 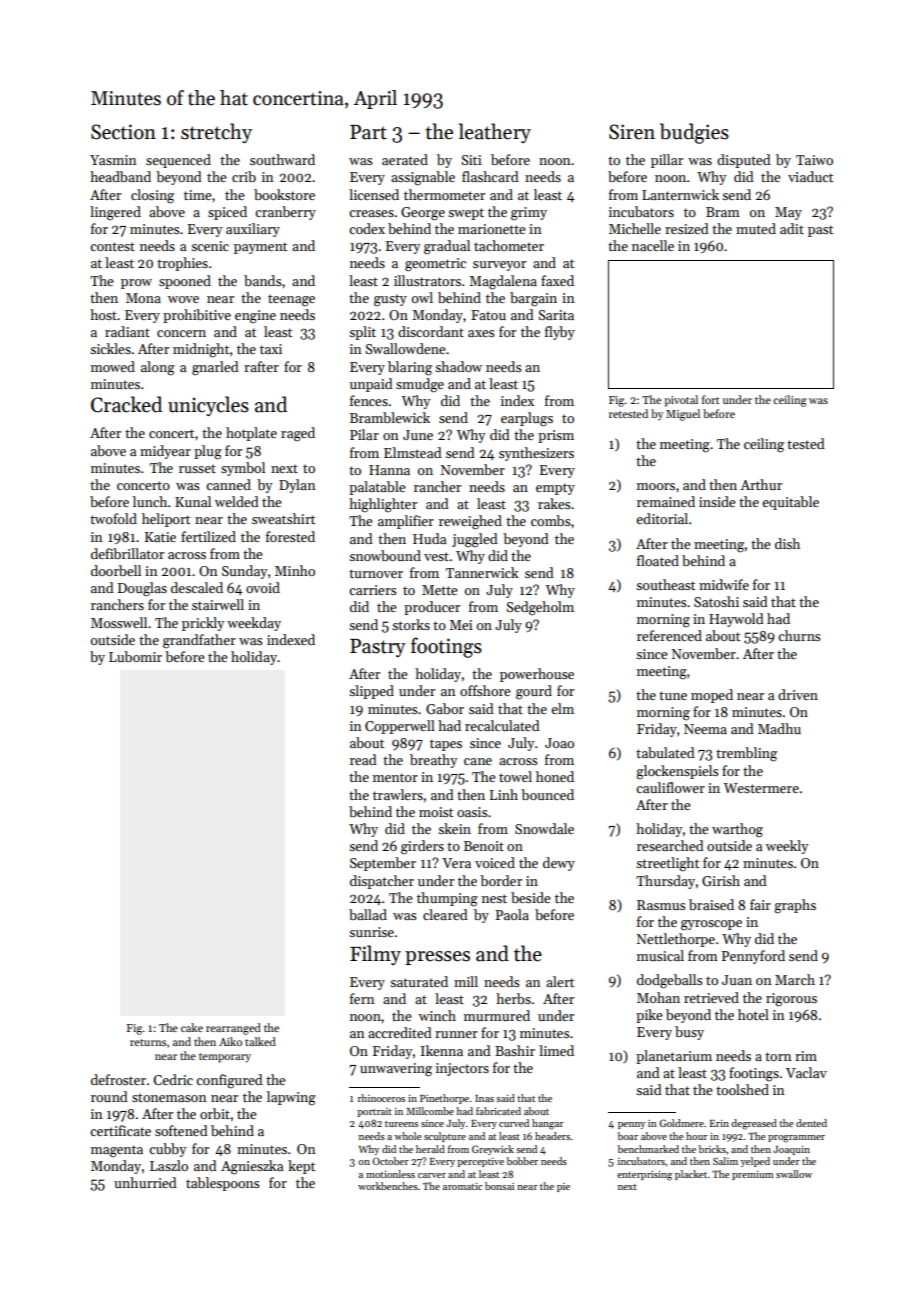 What do you see at coordinates (753, 1175) in the screenshot?
I see `premium` at bounding box center [753, 1175].
